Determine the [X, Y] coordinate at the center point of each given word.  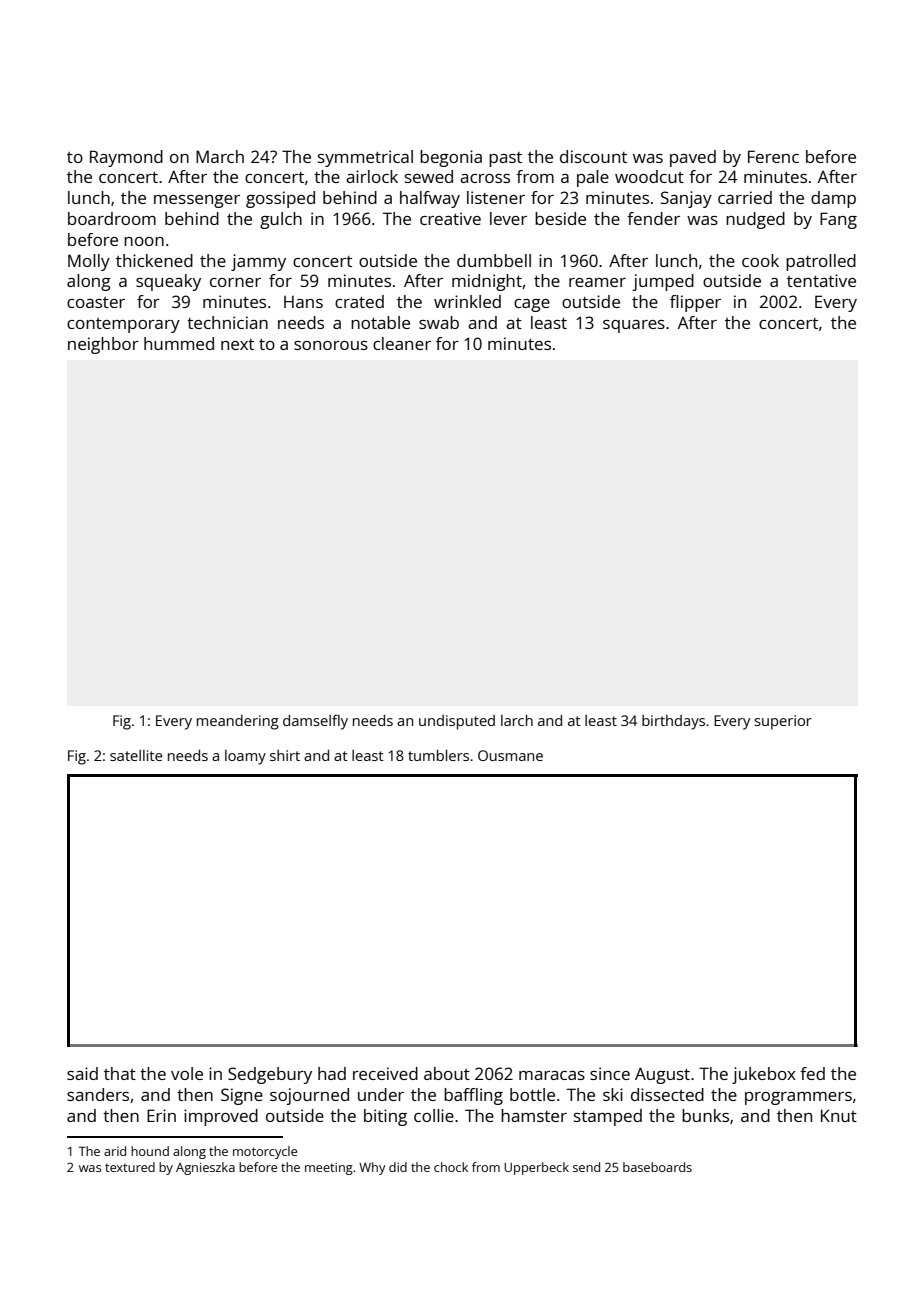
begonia [451, 158]
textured [130, 1167]
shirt [285, 755]
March [220, 156]
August [662, 1075]
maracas [552, 1075]
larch [517, 720]
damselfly [315, 722]
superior [783, 722]
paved [693, 158]
